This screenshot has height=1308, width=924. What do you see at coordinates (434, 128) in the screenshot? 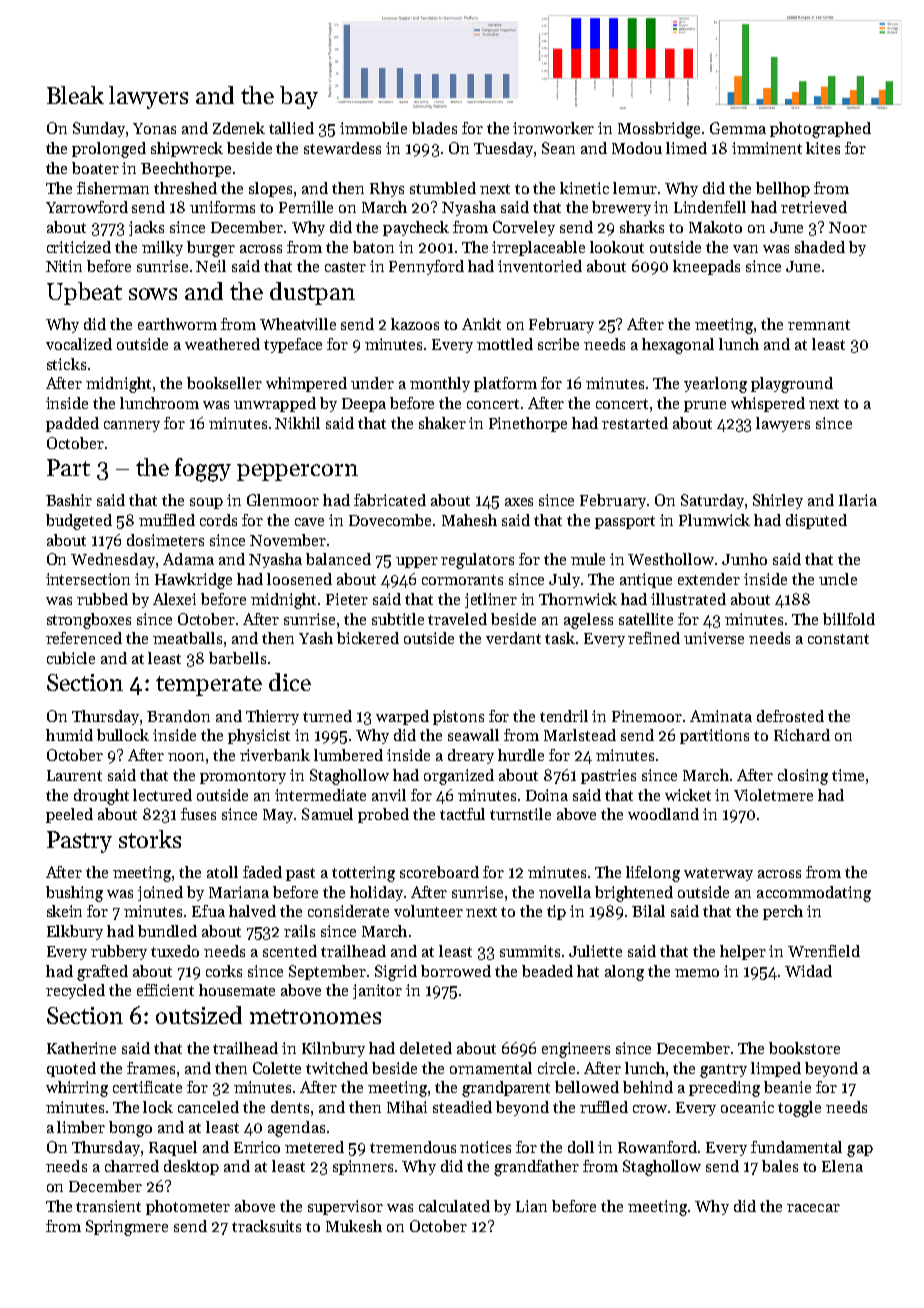
I see `blades` at bounding box center [434, 128].
